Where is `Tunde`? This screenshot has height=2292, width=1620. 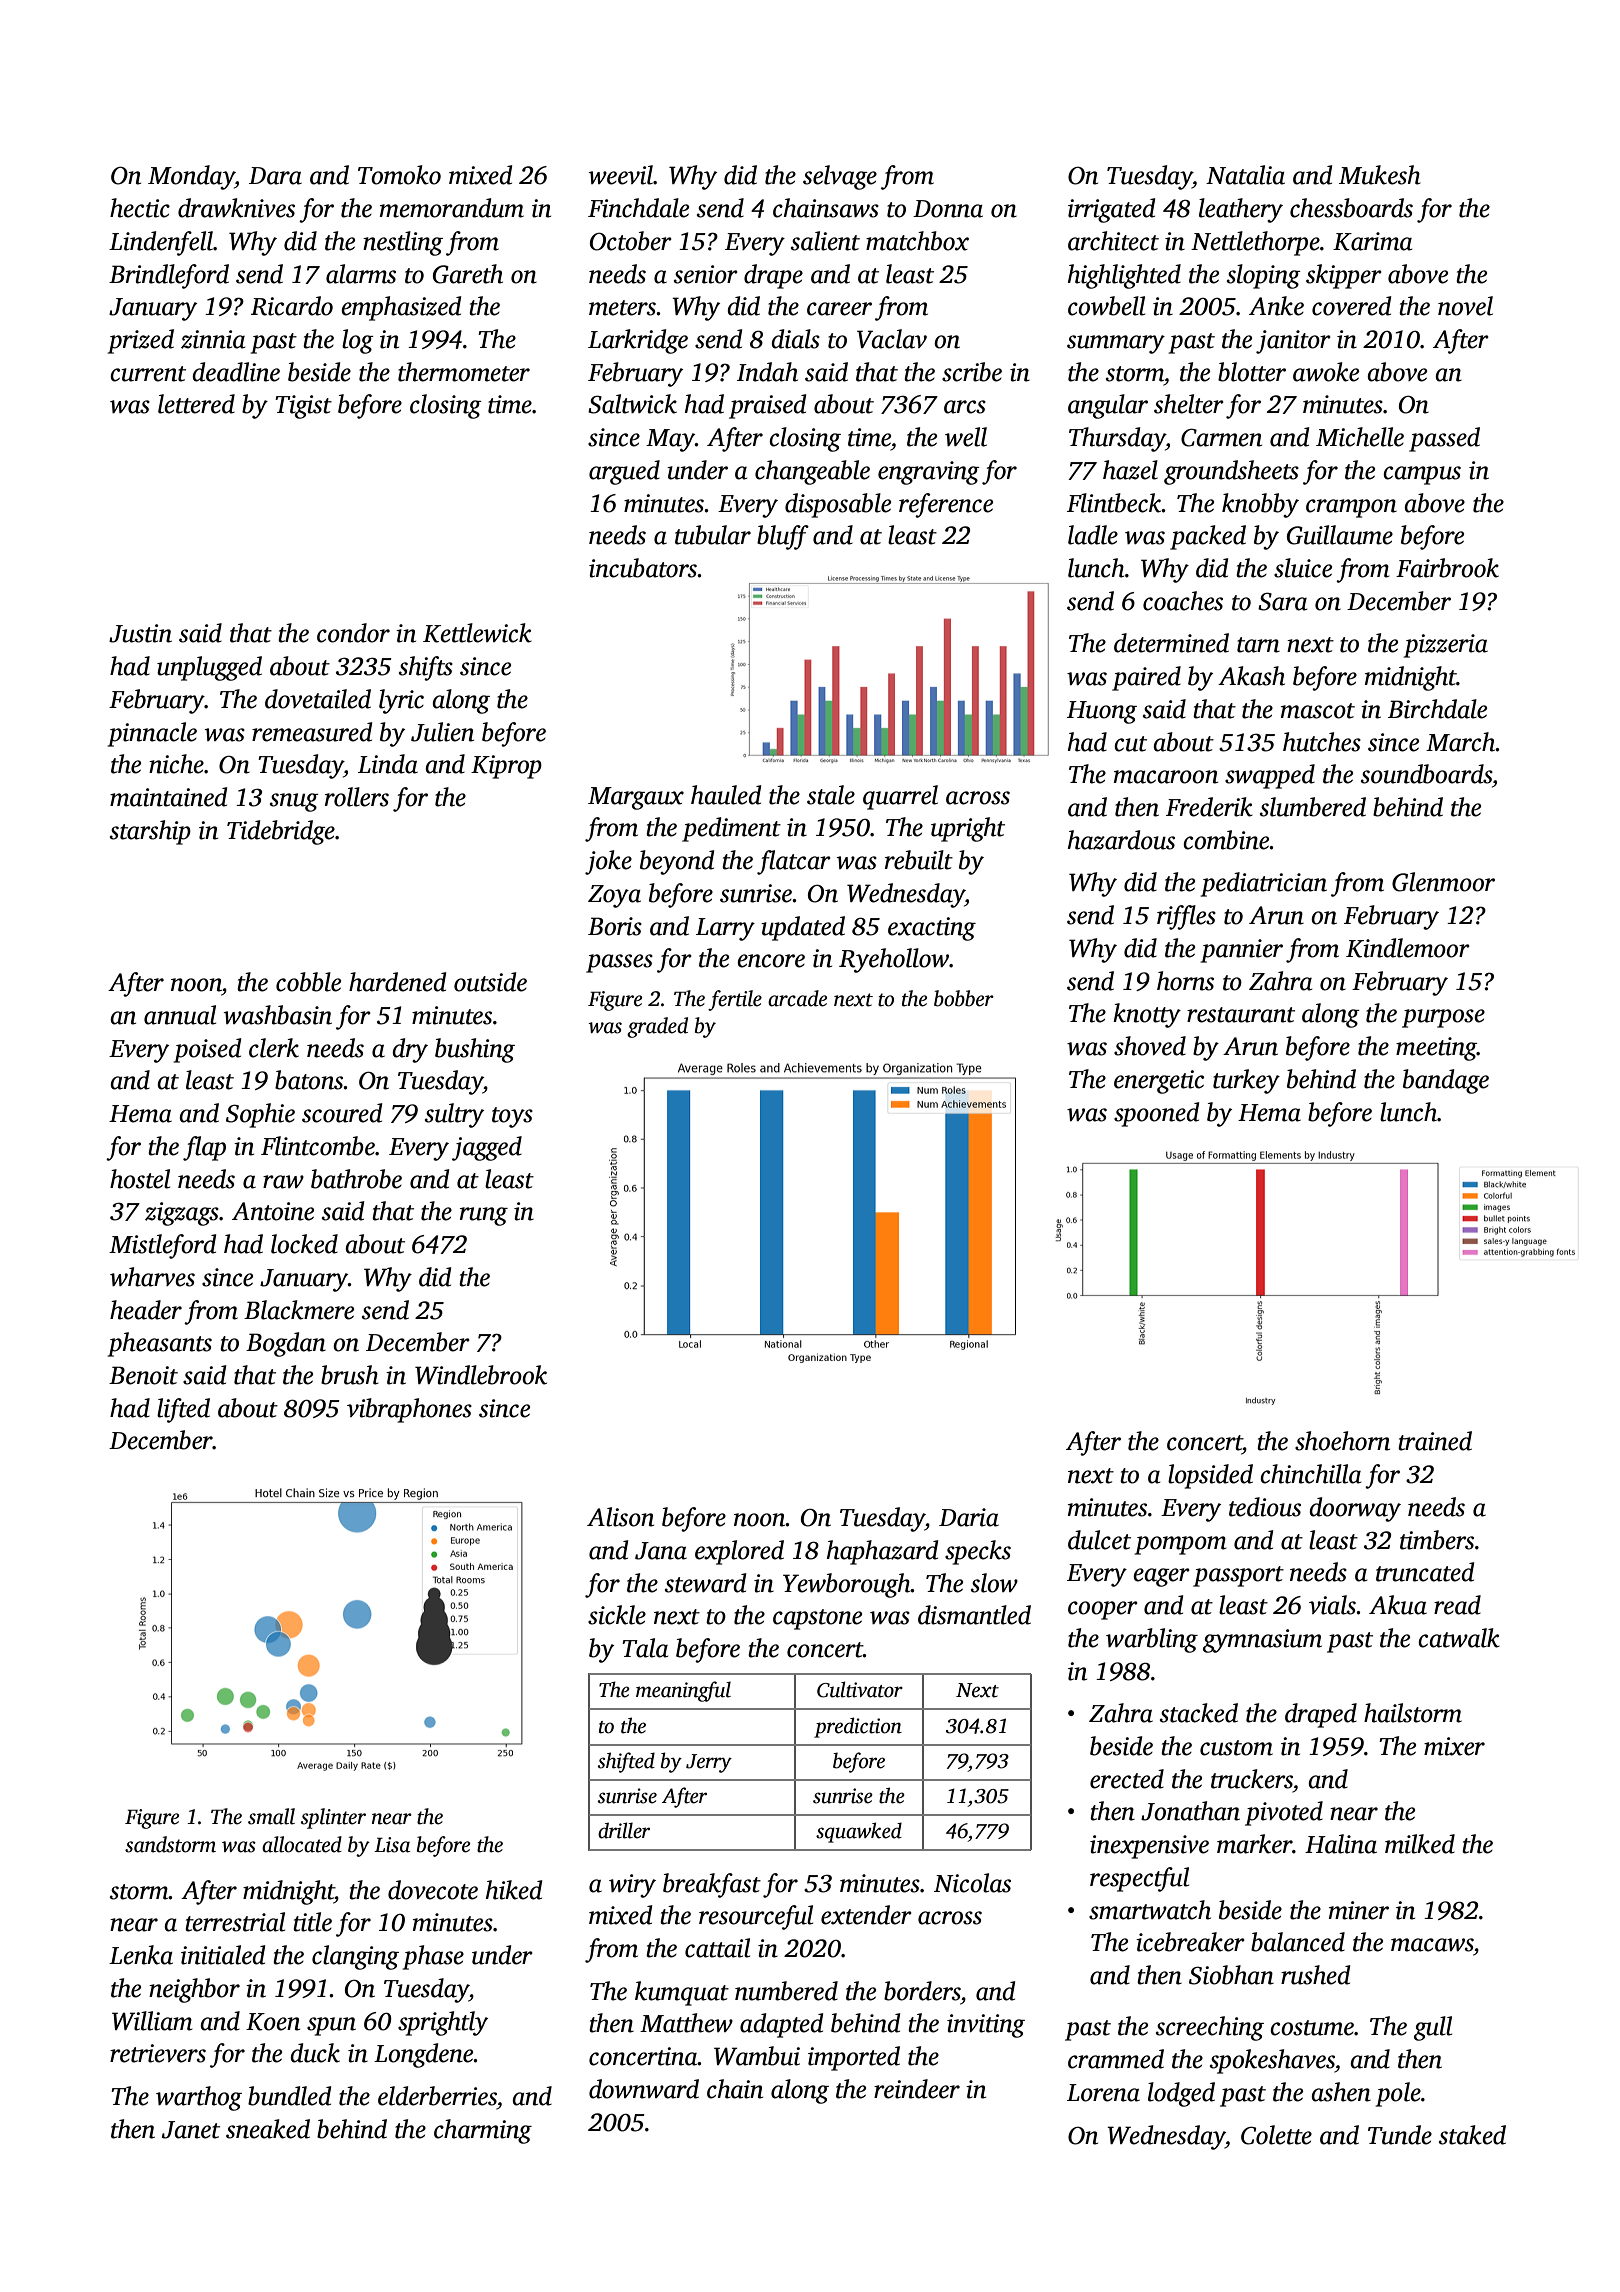
Tunde is located at coordinates (1400, 2135).
